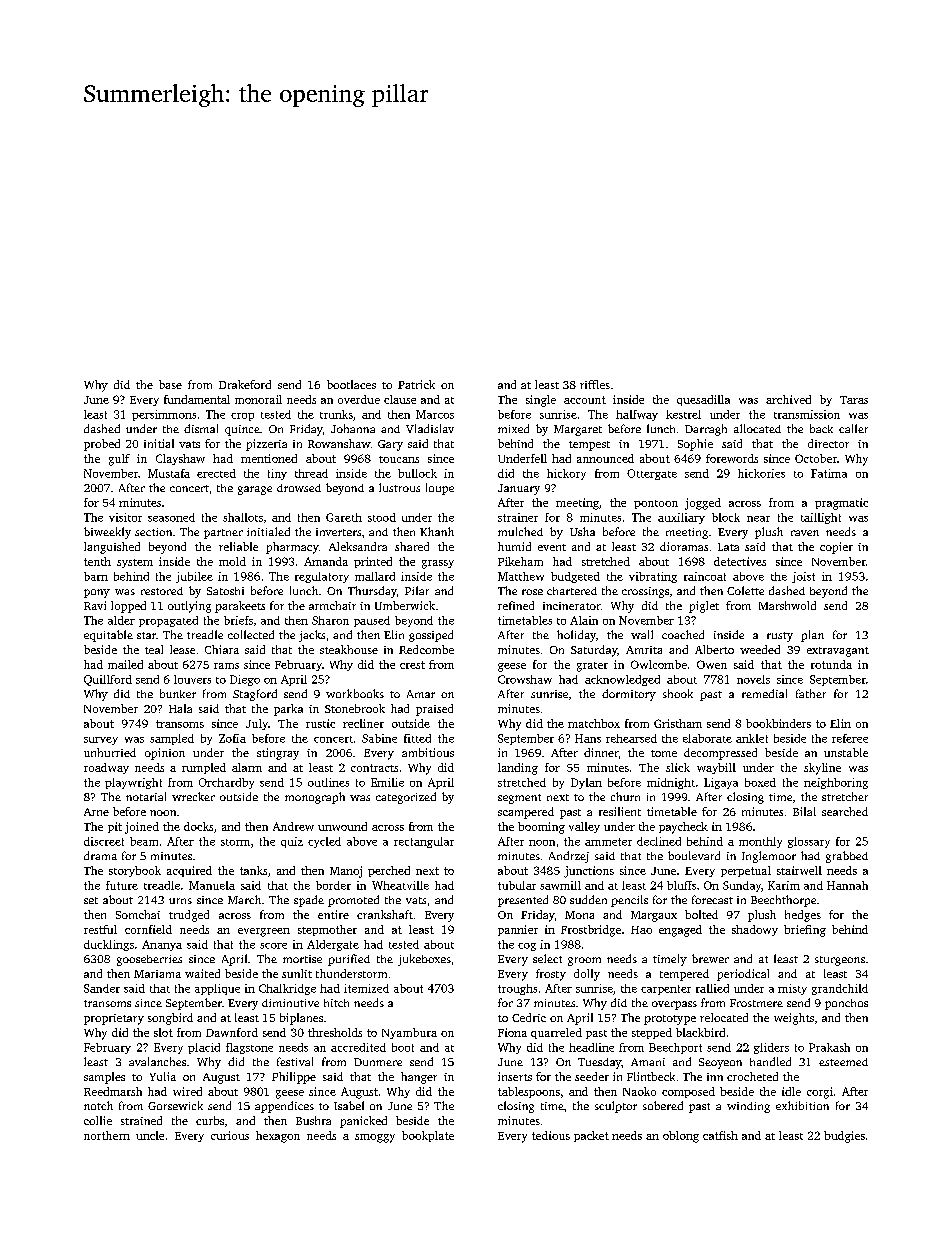 The image size is (952, 1233). What do you see at coordinates (146, 796) in the document?
I see `notarial` at bounding box center [146, 796].
